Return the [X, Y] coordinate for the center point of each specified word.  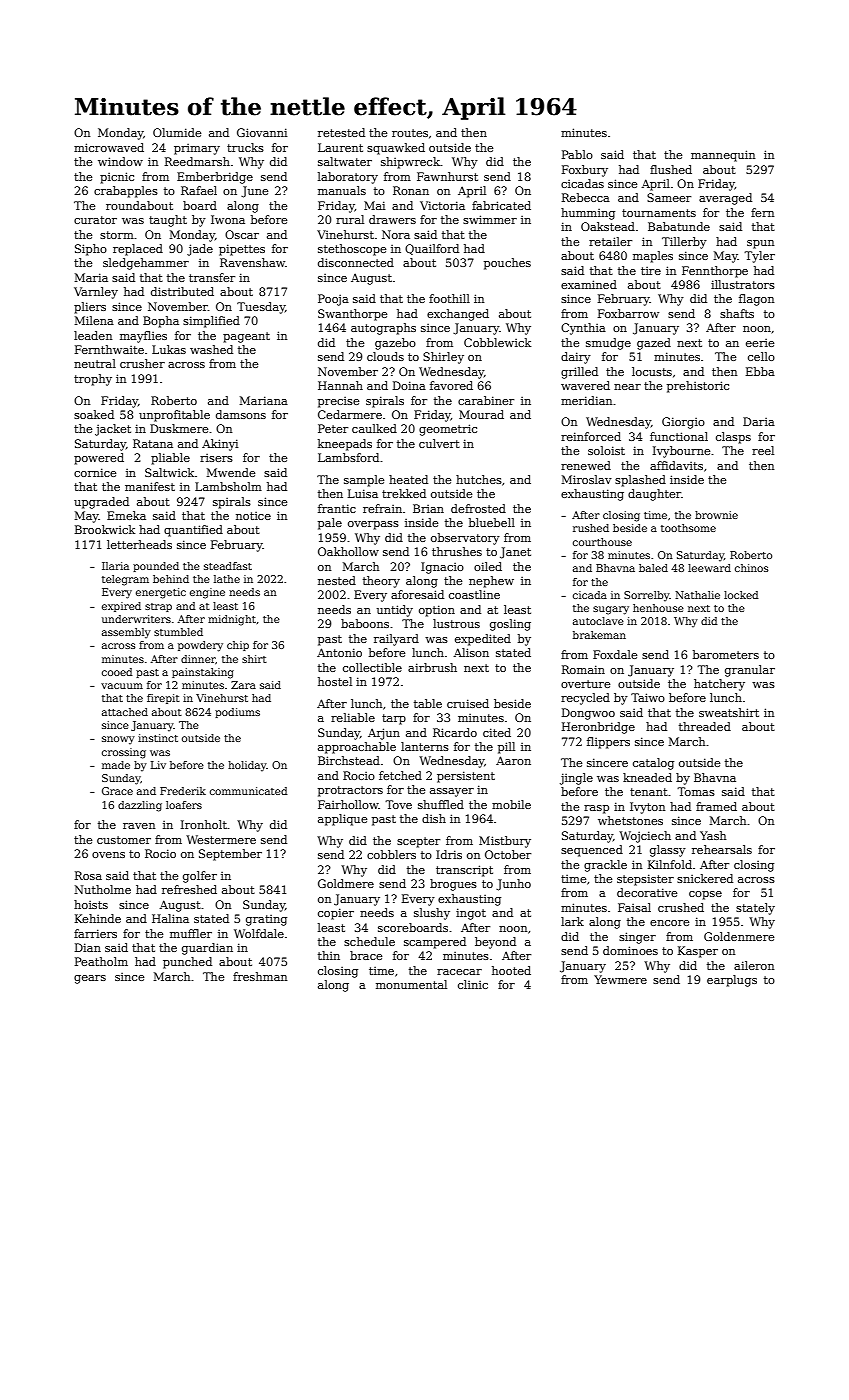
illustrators [743, 284]
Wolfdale [259, 933]
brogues [453, 885]
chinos [752, 568]
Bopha [161, 322]
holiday [247, 766]
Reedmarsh [197, 161]
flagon [756, 300]
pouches [507, 264]
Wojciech [645, 837]
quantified [193, 531]
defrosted [478, 508]
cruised [468, 703]
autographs [383, 329]
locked [741, 595]
